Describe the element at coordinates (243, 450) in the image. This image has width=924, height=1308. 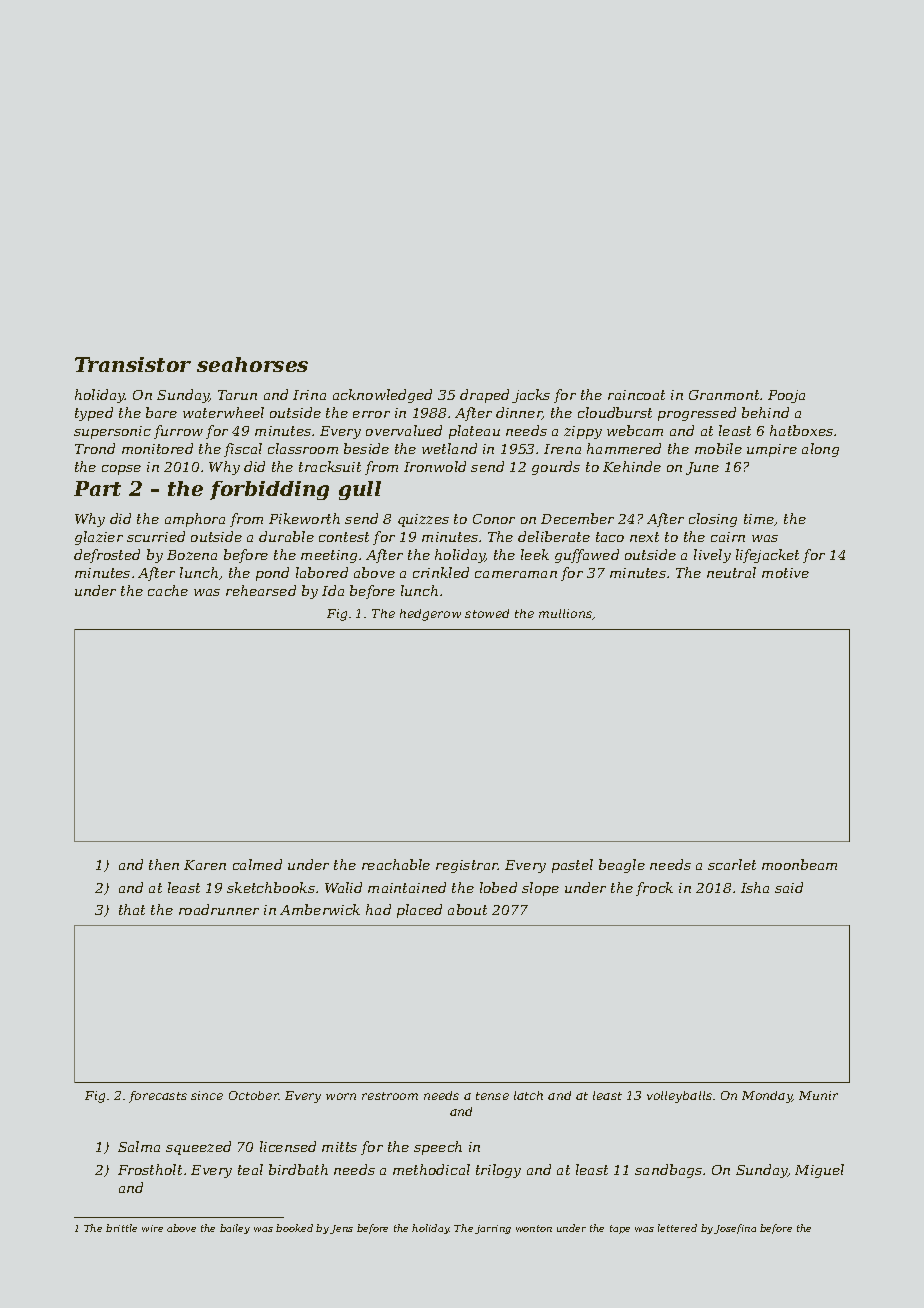
I see `fiscal` at that location.
